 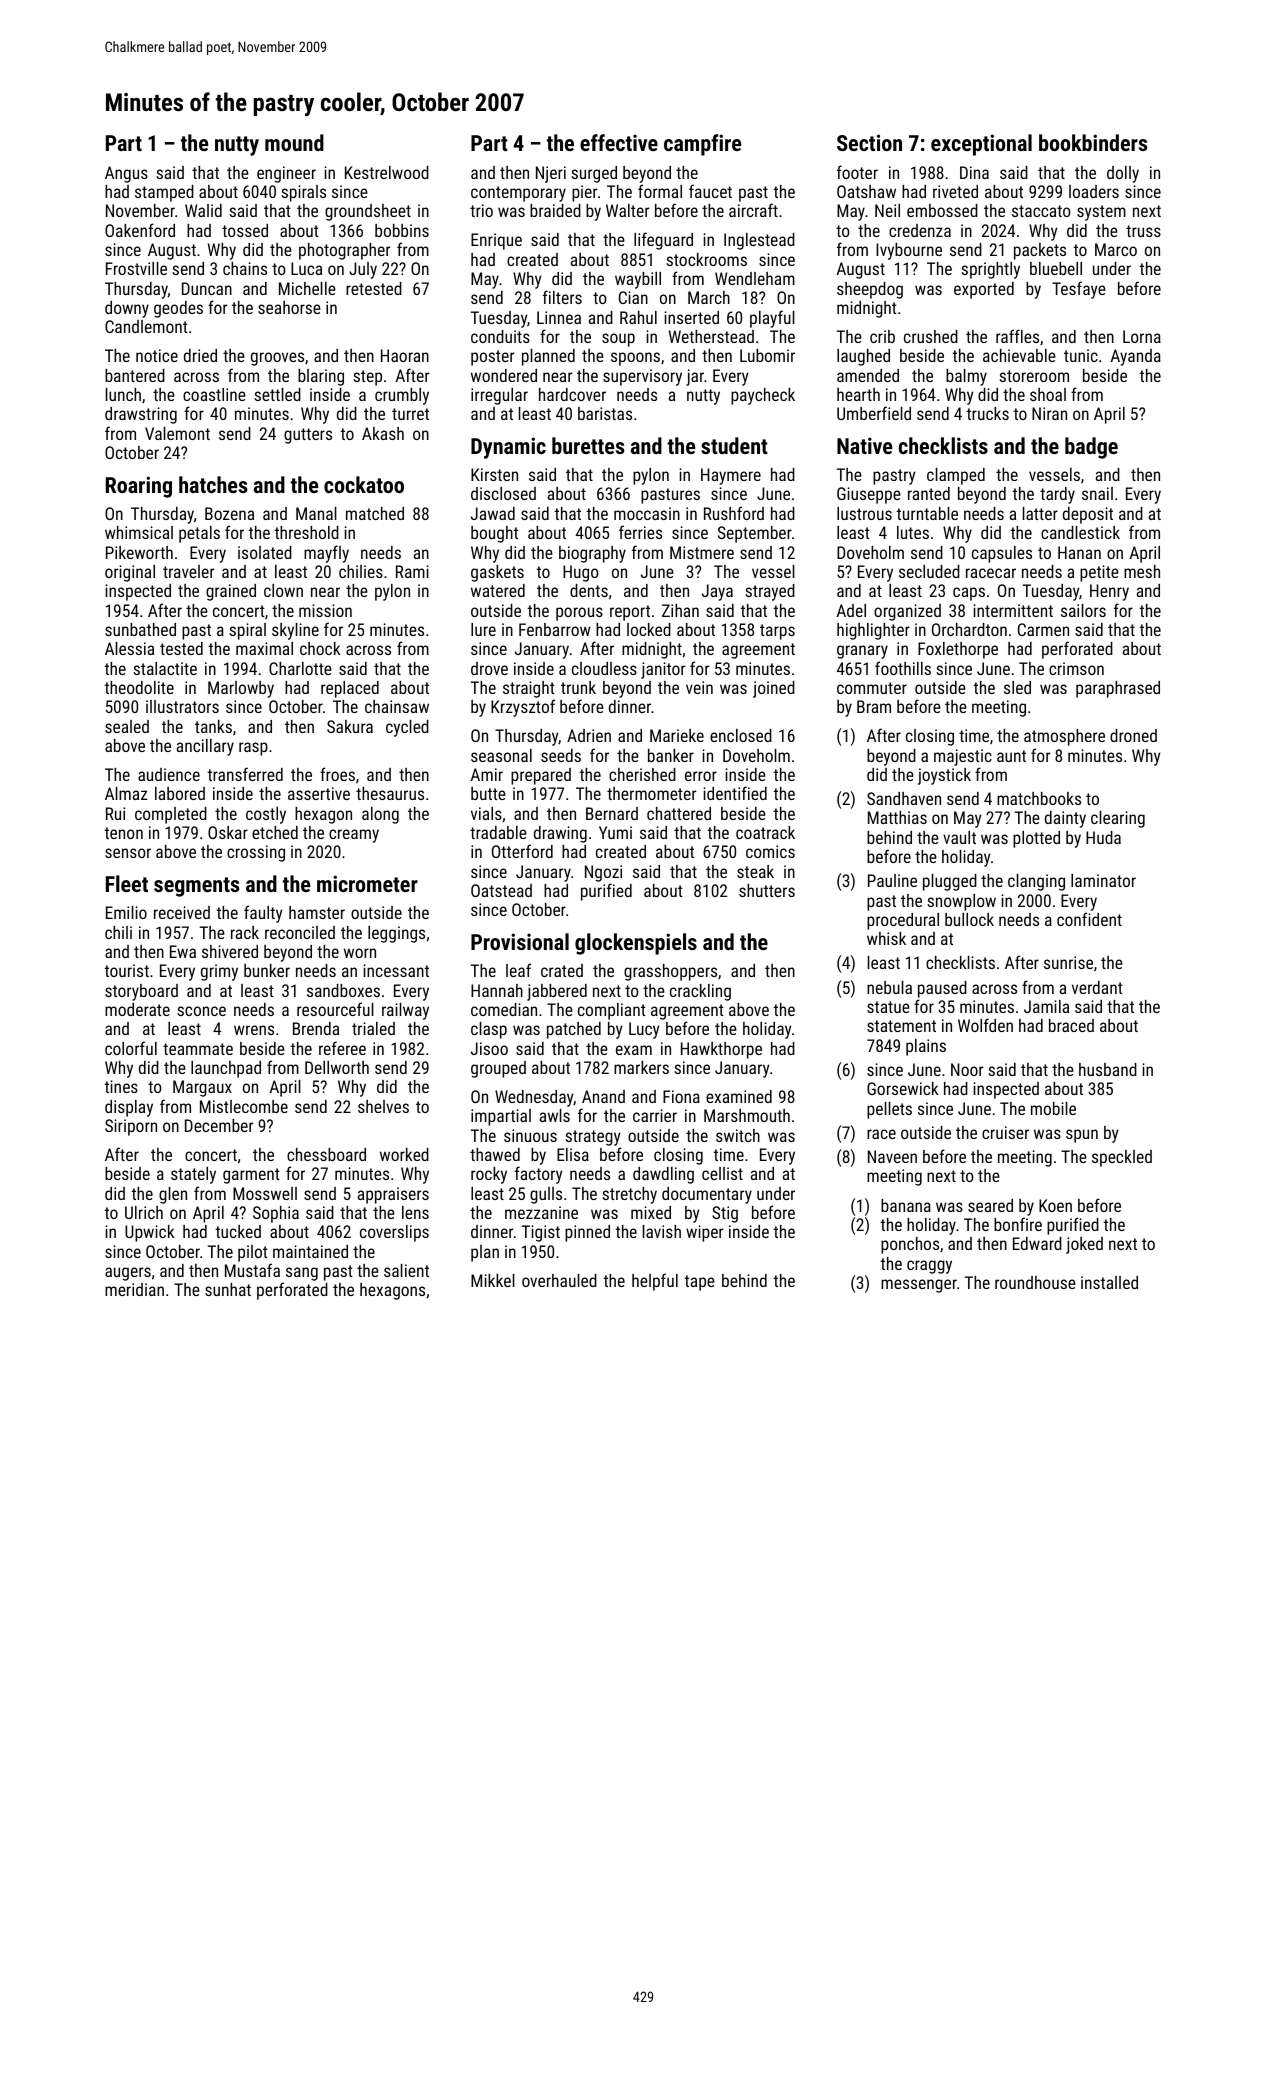 What do you see at coordinates (738, 1135) in the page?
I see `switch` at bounding box center [738, 1135].
